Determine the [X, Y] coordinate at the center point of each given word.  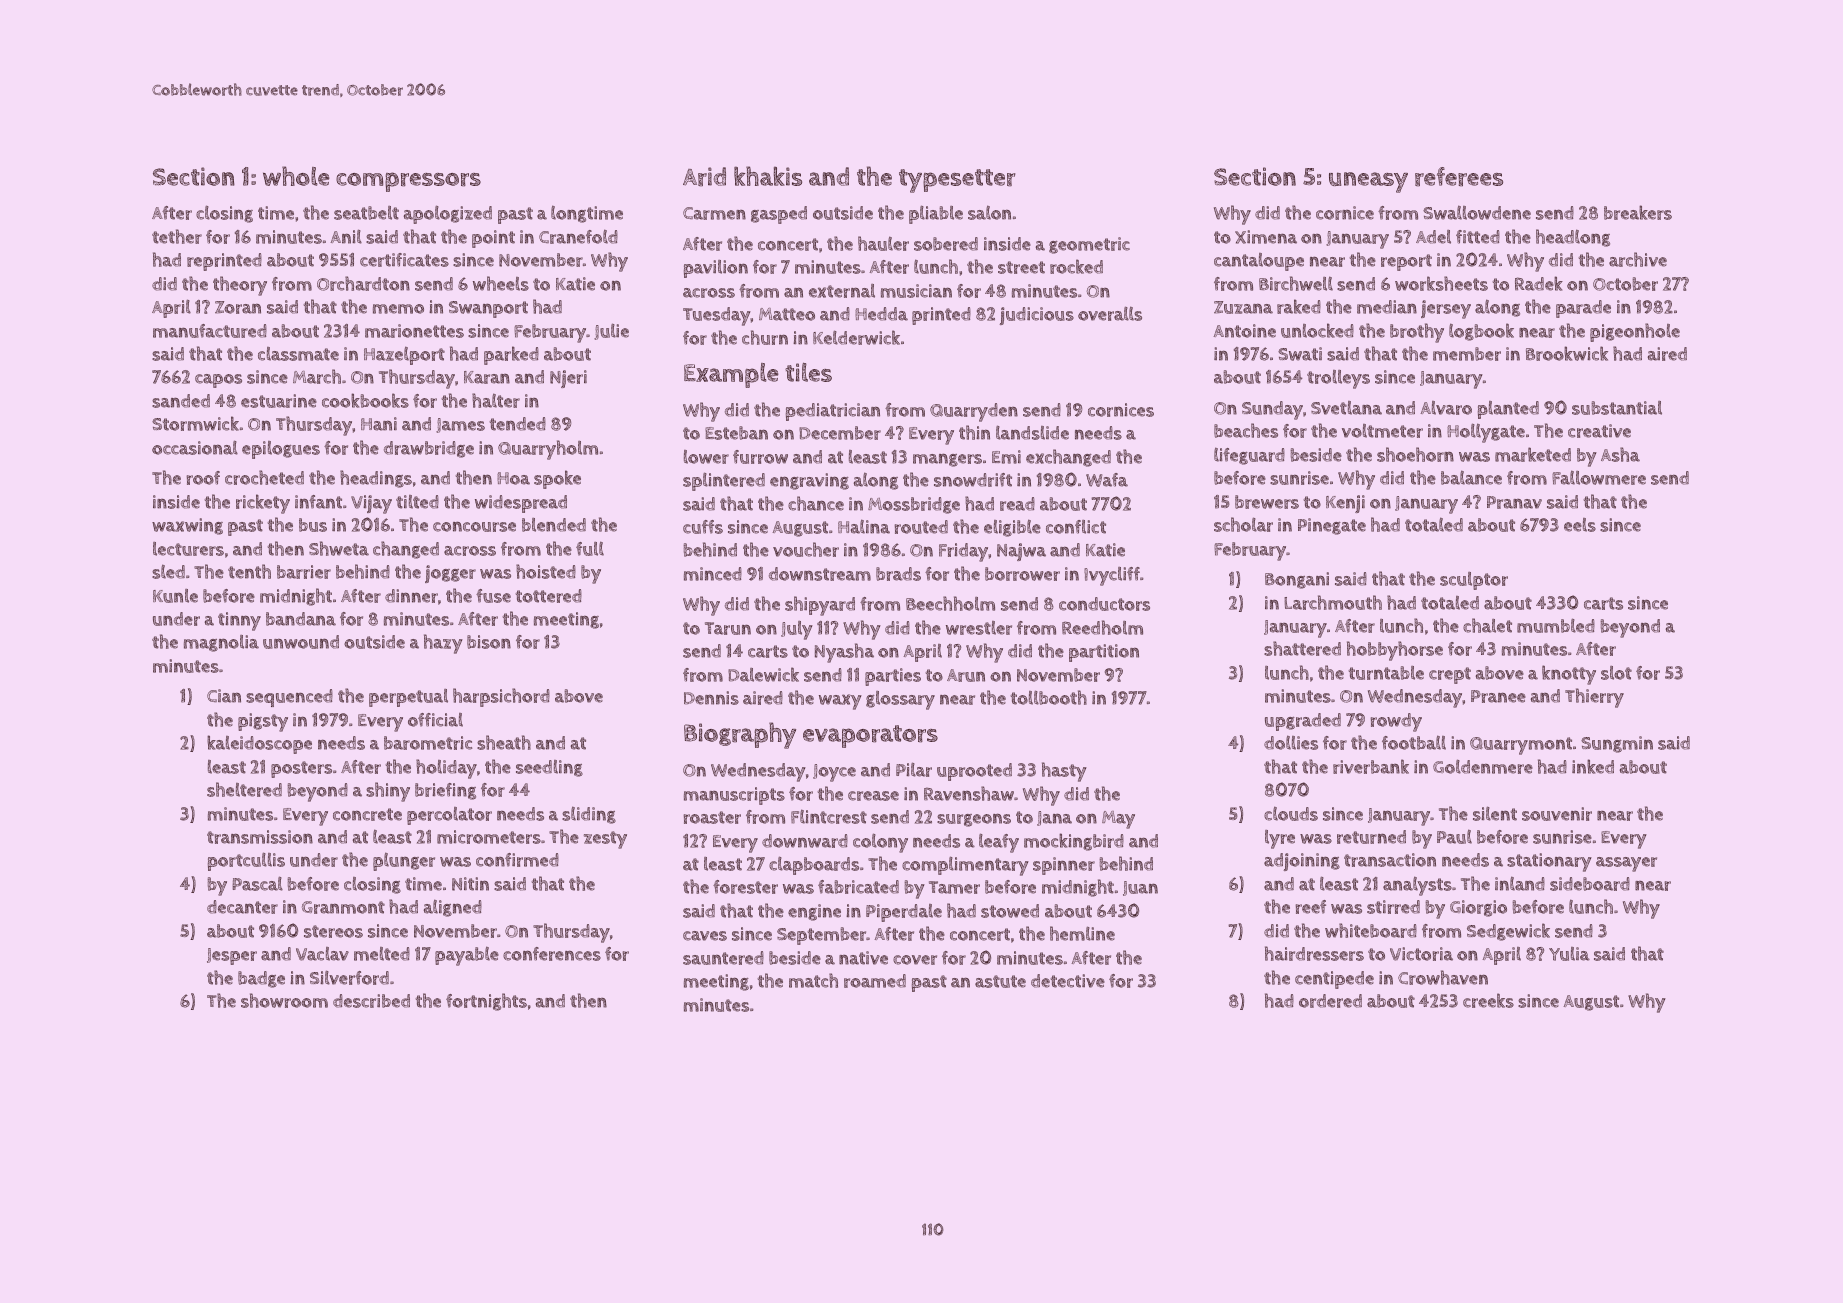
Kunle [175, 596]
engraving [809, 481]
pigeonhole [1635, 332]
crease [873, 796]
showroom [284, 1000]
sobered [946, 244]
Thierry [1594, 698]
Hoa [513, 478]
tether [177, 236]
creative [1599, 431]
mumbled [1556, 625]
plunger [404, 861]
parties [893, 677]
